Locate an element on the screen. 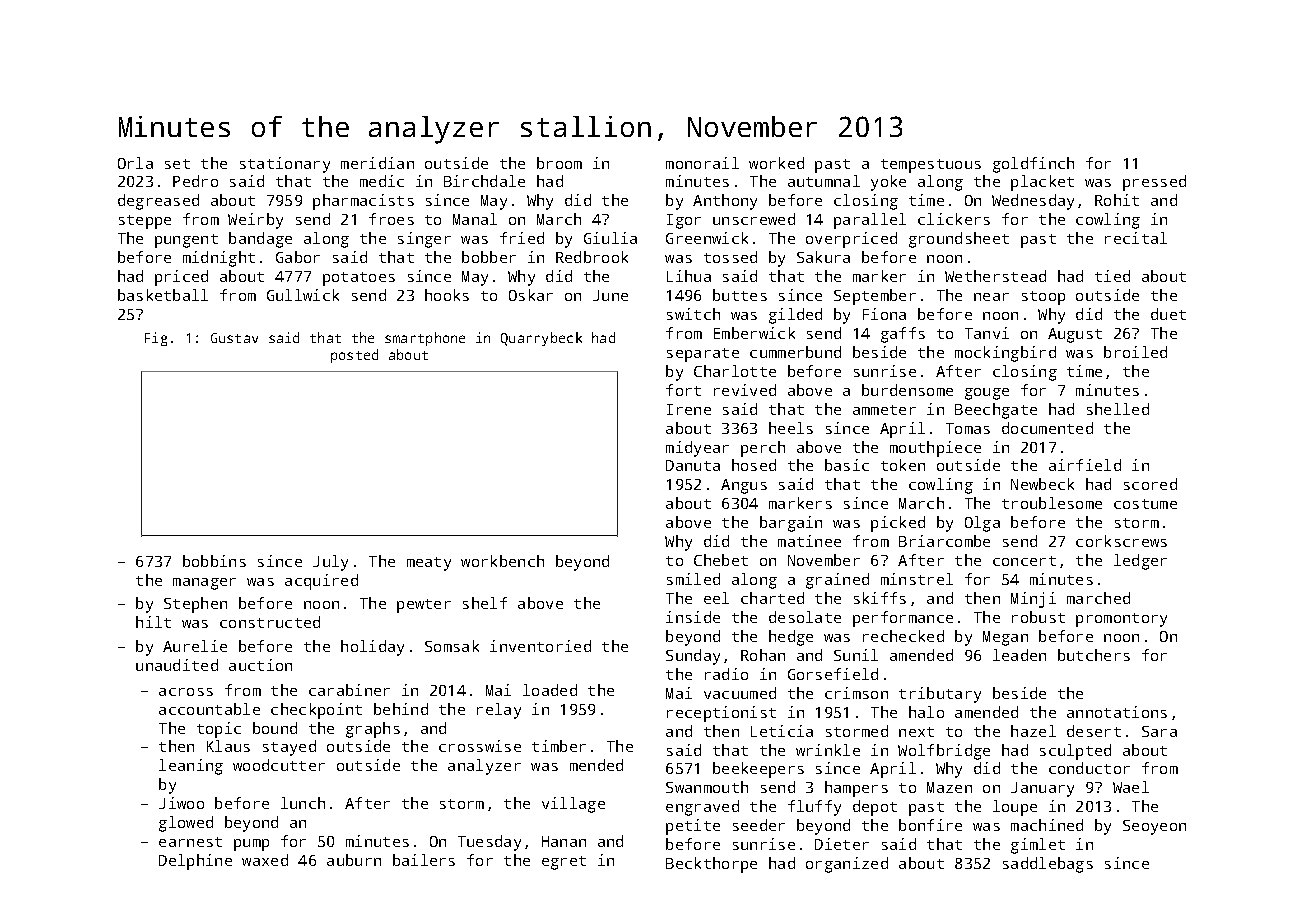  egret is located at coordinates (564, 863).
